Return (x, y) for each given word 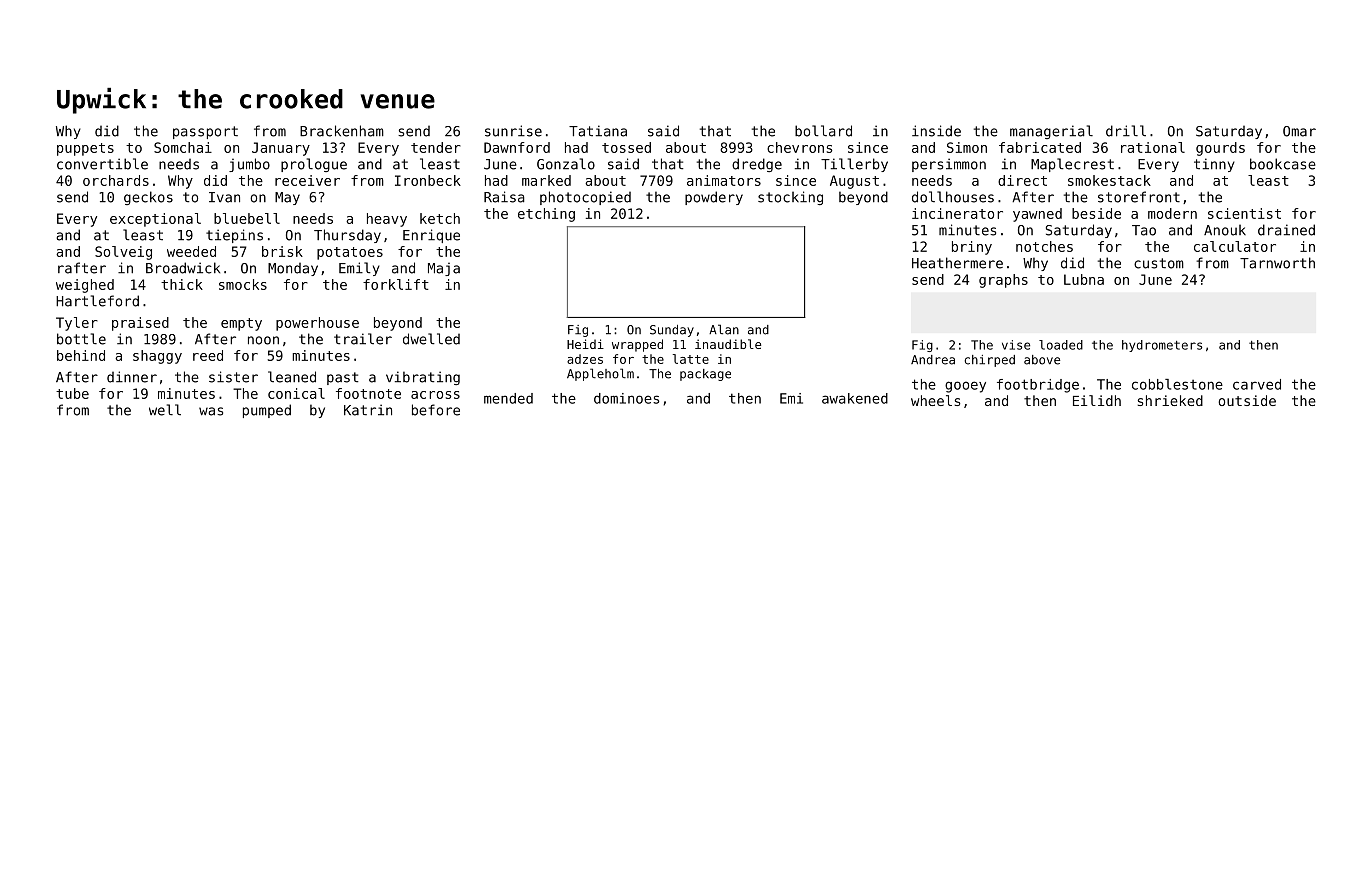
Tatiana (598, 131)
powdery (714, 198)
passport (205, 132)
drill (1126, 131)
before (436, 410)
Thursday (347, 236)
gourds (1220, 149)
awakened (855, 398)
